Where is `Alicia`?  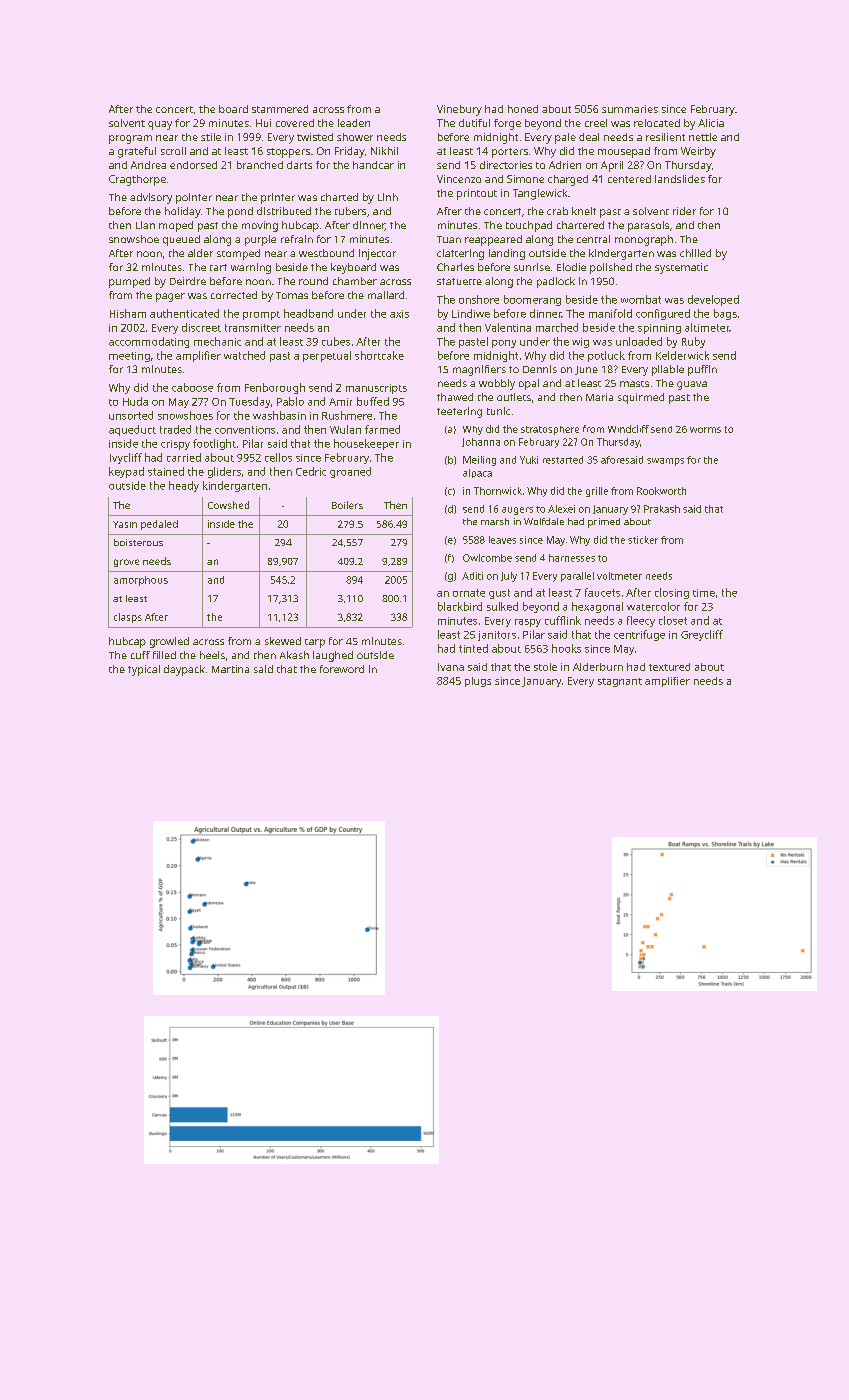
Alicia is located at coordinates (711, 123).
